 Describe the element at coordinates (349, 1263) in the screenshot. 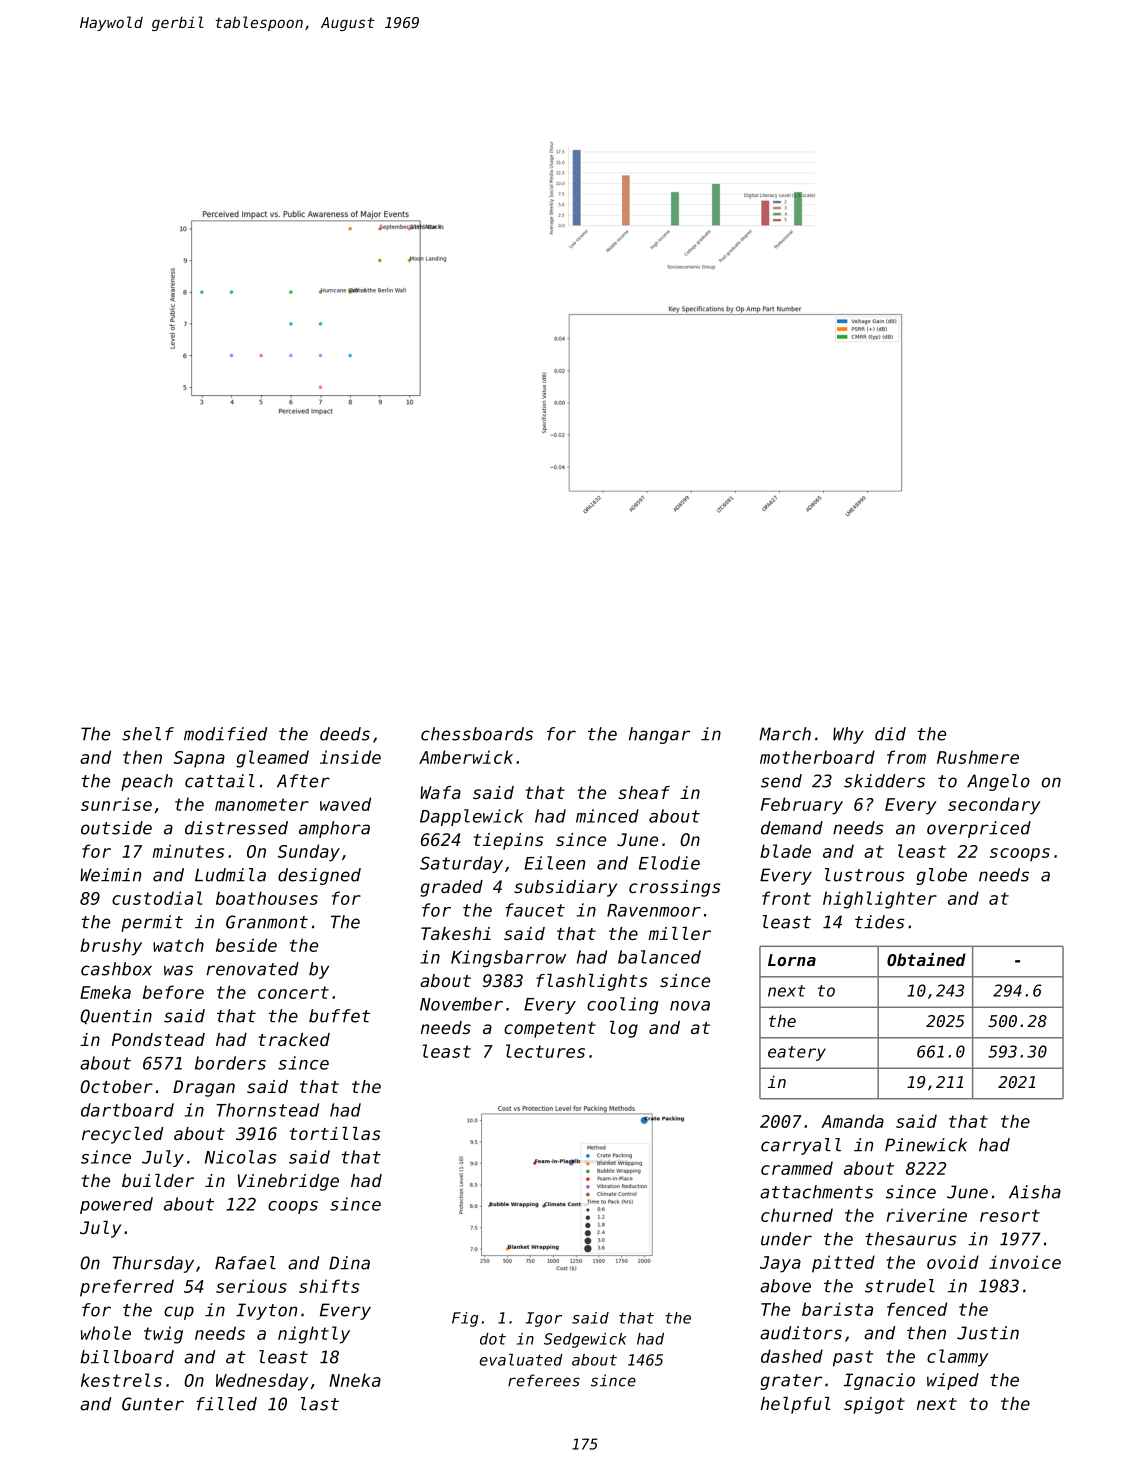

I see `Dina` at that location.
